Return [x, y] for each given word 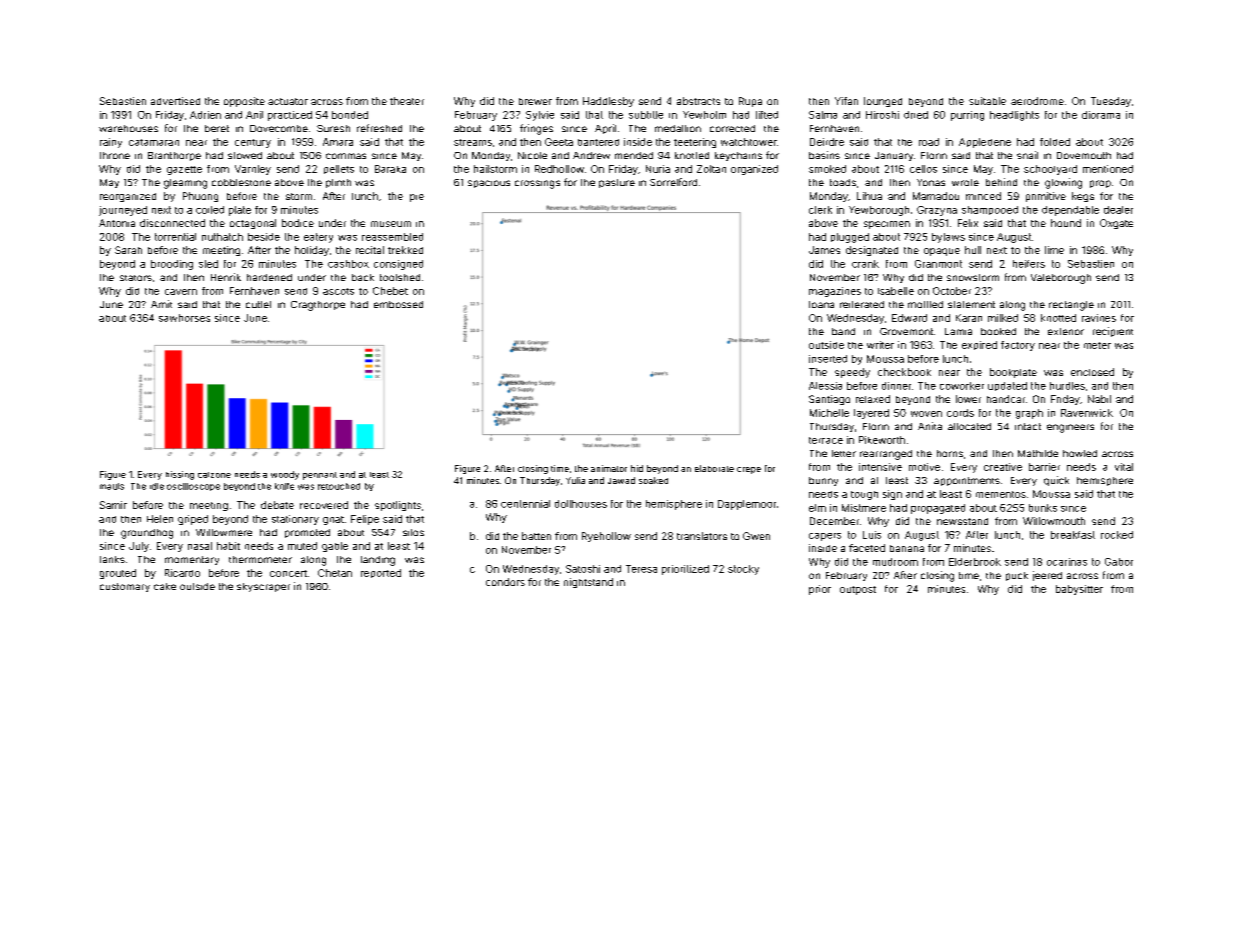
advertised [175, 101]
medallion [678, 128]
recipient [1113, 332]
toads [843, 182]
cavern [181, 292]
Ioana [821, 304]
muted [302, 546]
